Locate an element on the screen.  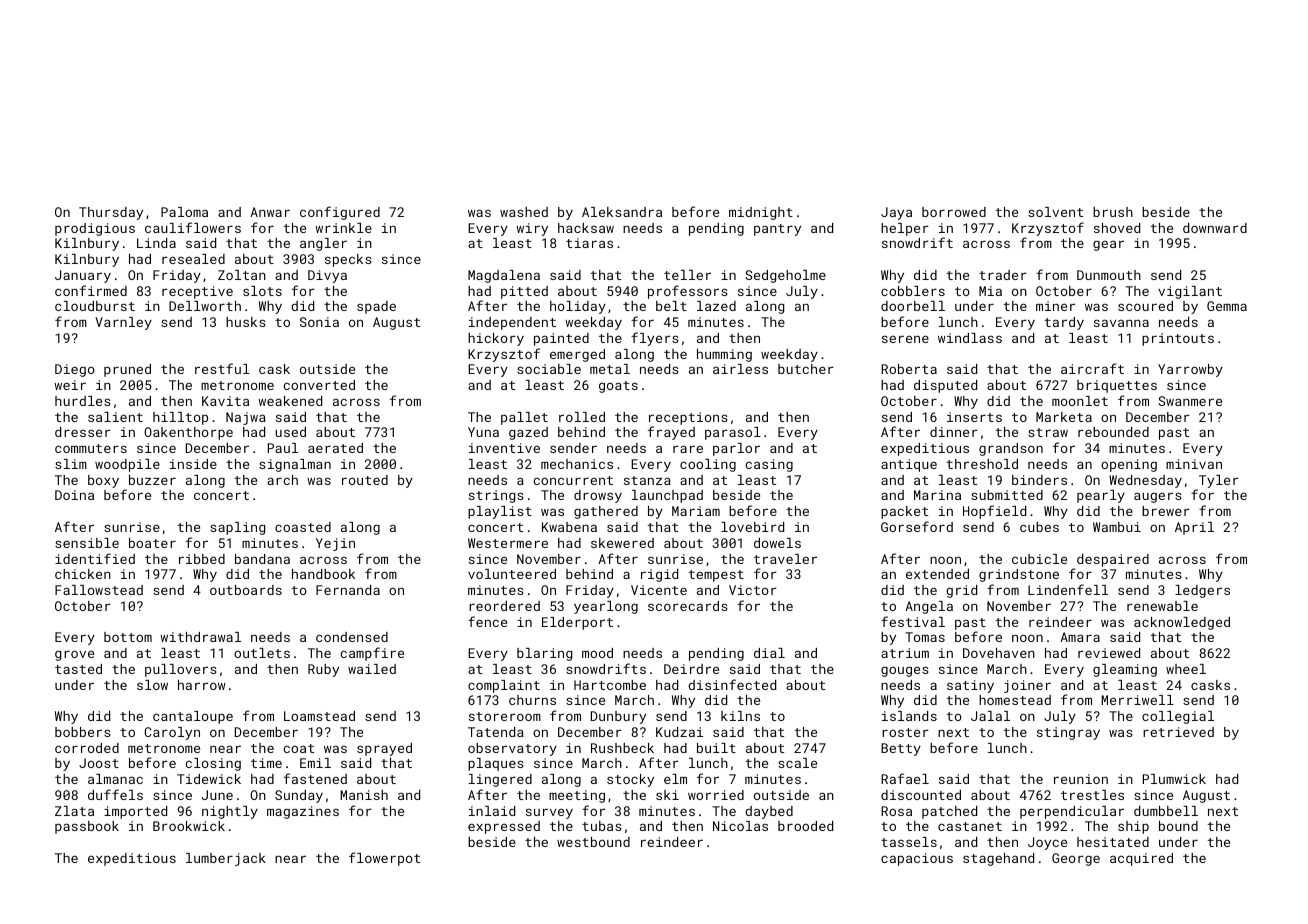
flowerpot is located at coordinates (384, 859).
